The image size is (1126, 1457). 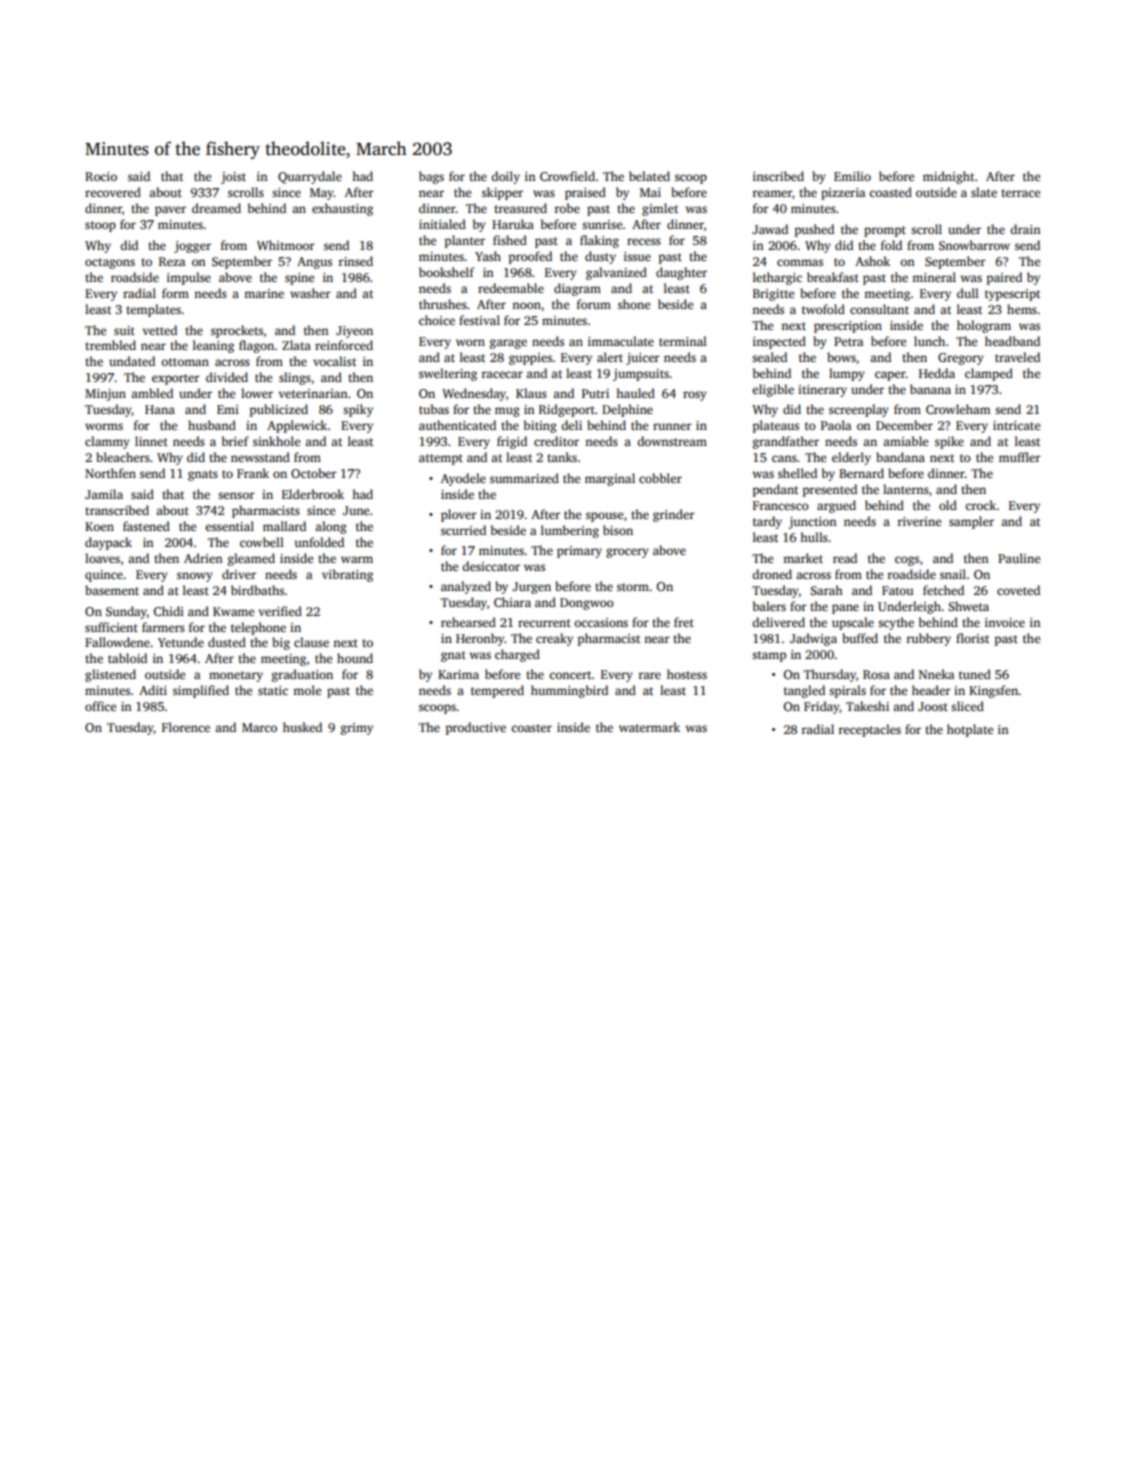 What do you see at coordinates (906, 489) in the image?
I see `lanterns` at bounding box center [906, 489].
